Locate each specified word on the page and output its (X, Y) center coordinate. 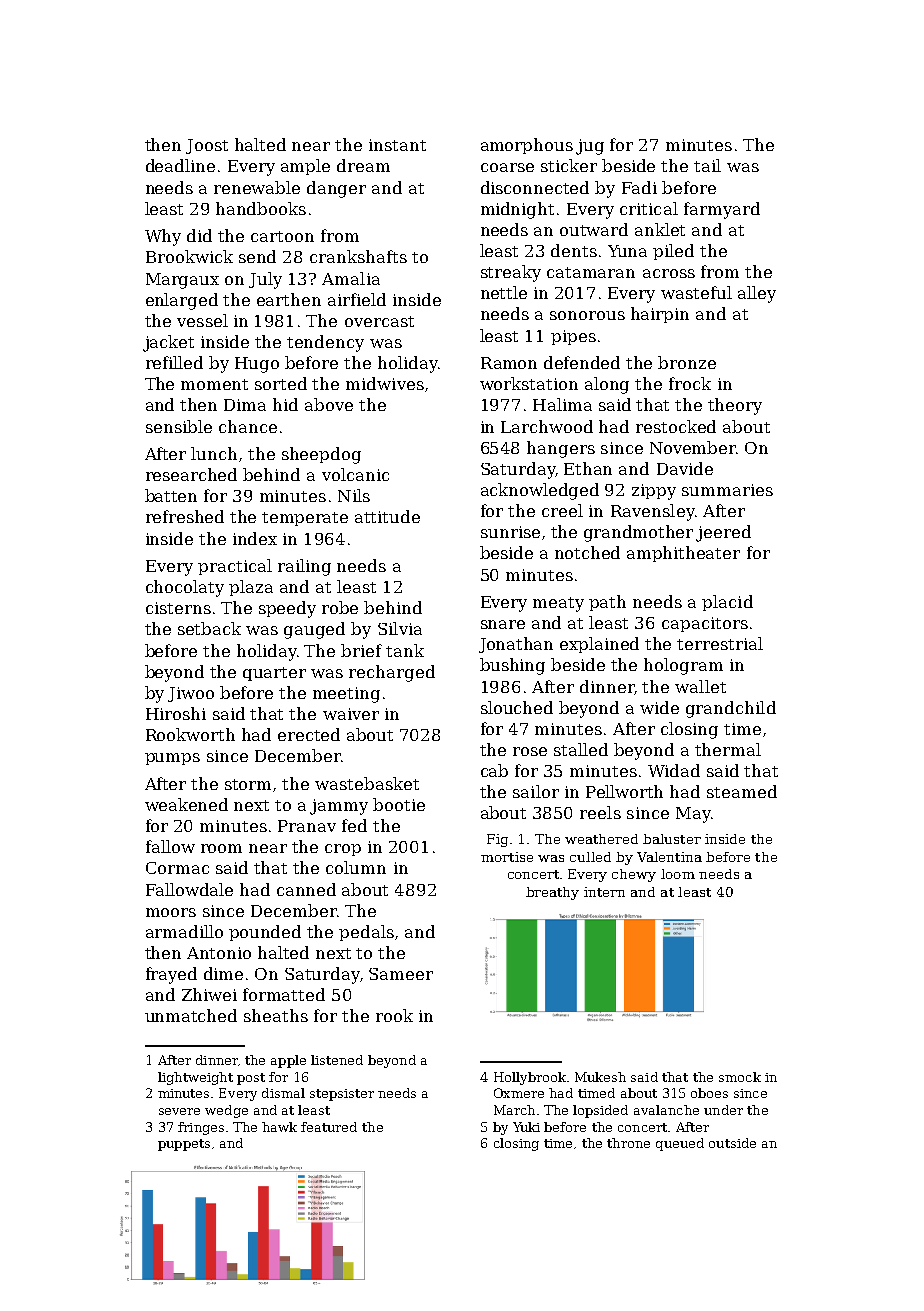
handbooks (261, 208)
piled (673, 252)
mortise (507, 857)
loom (678, 874)
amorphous (527, 146)
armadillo (184, 931)
